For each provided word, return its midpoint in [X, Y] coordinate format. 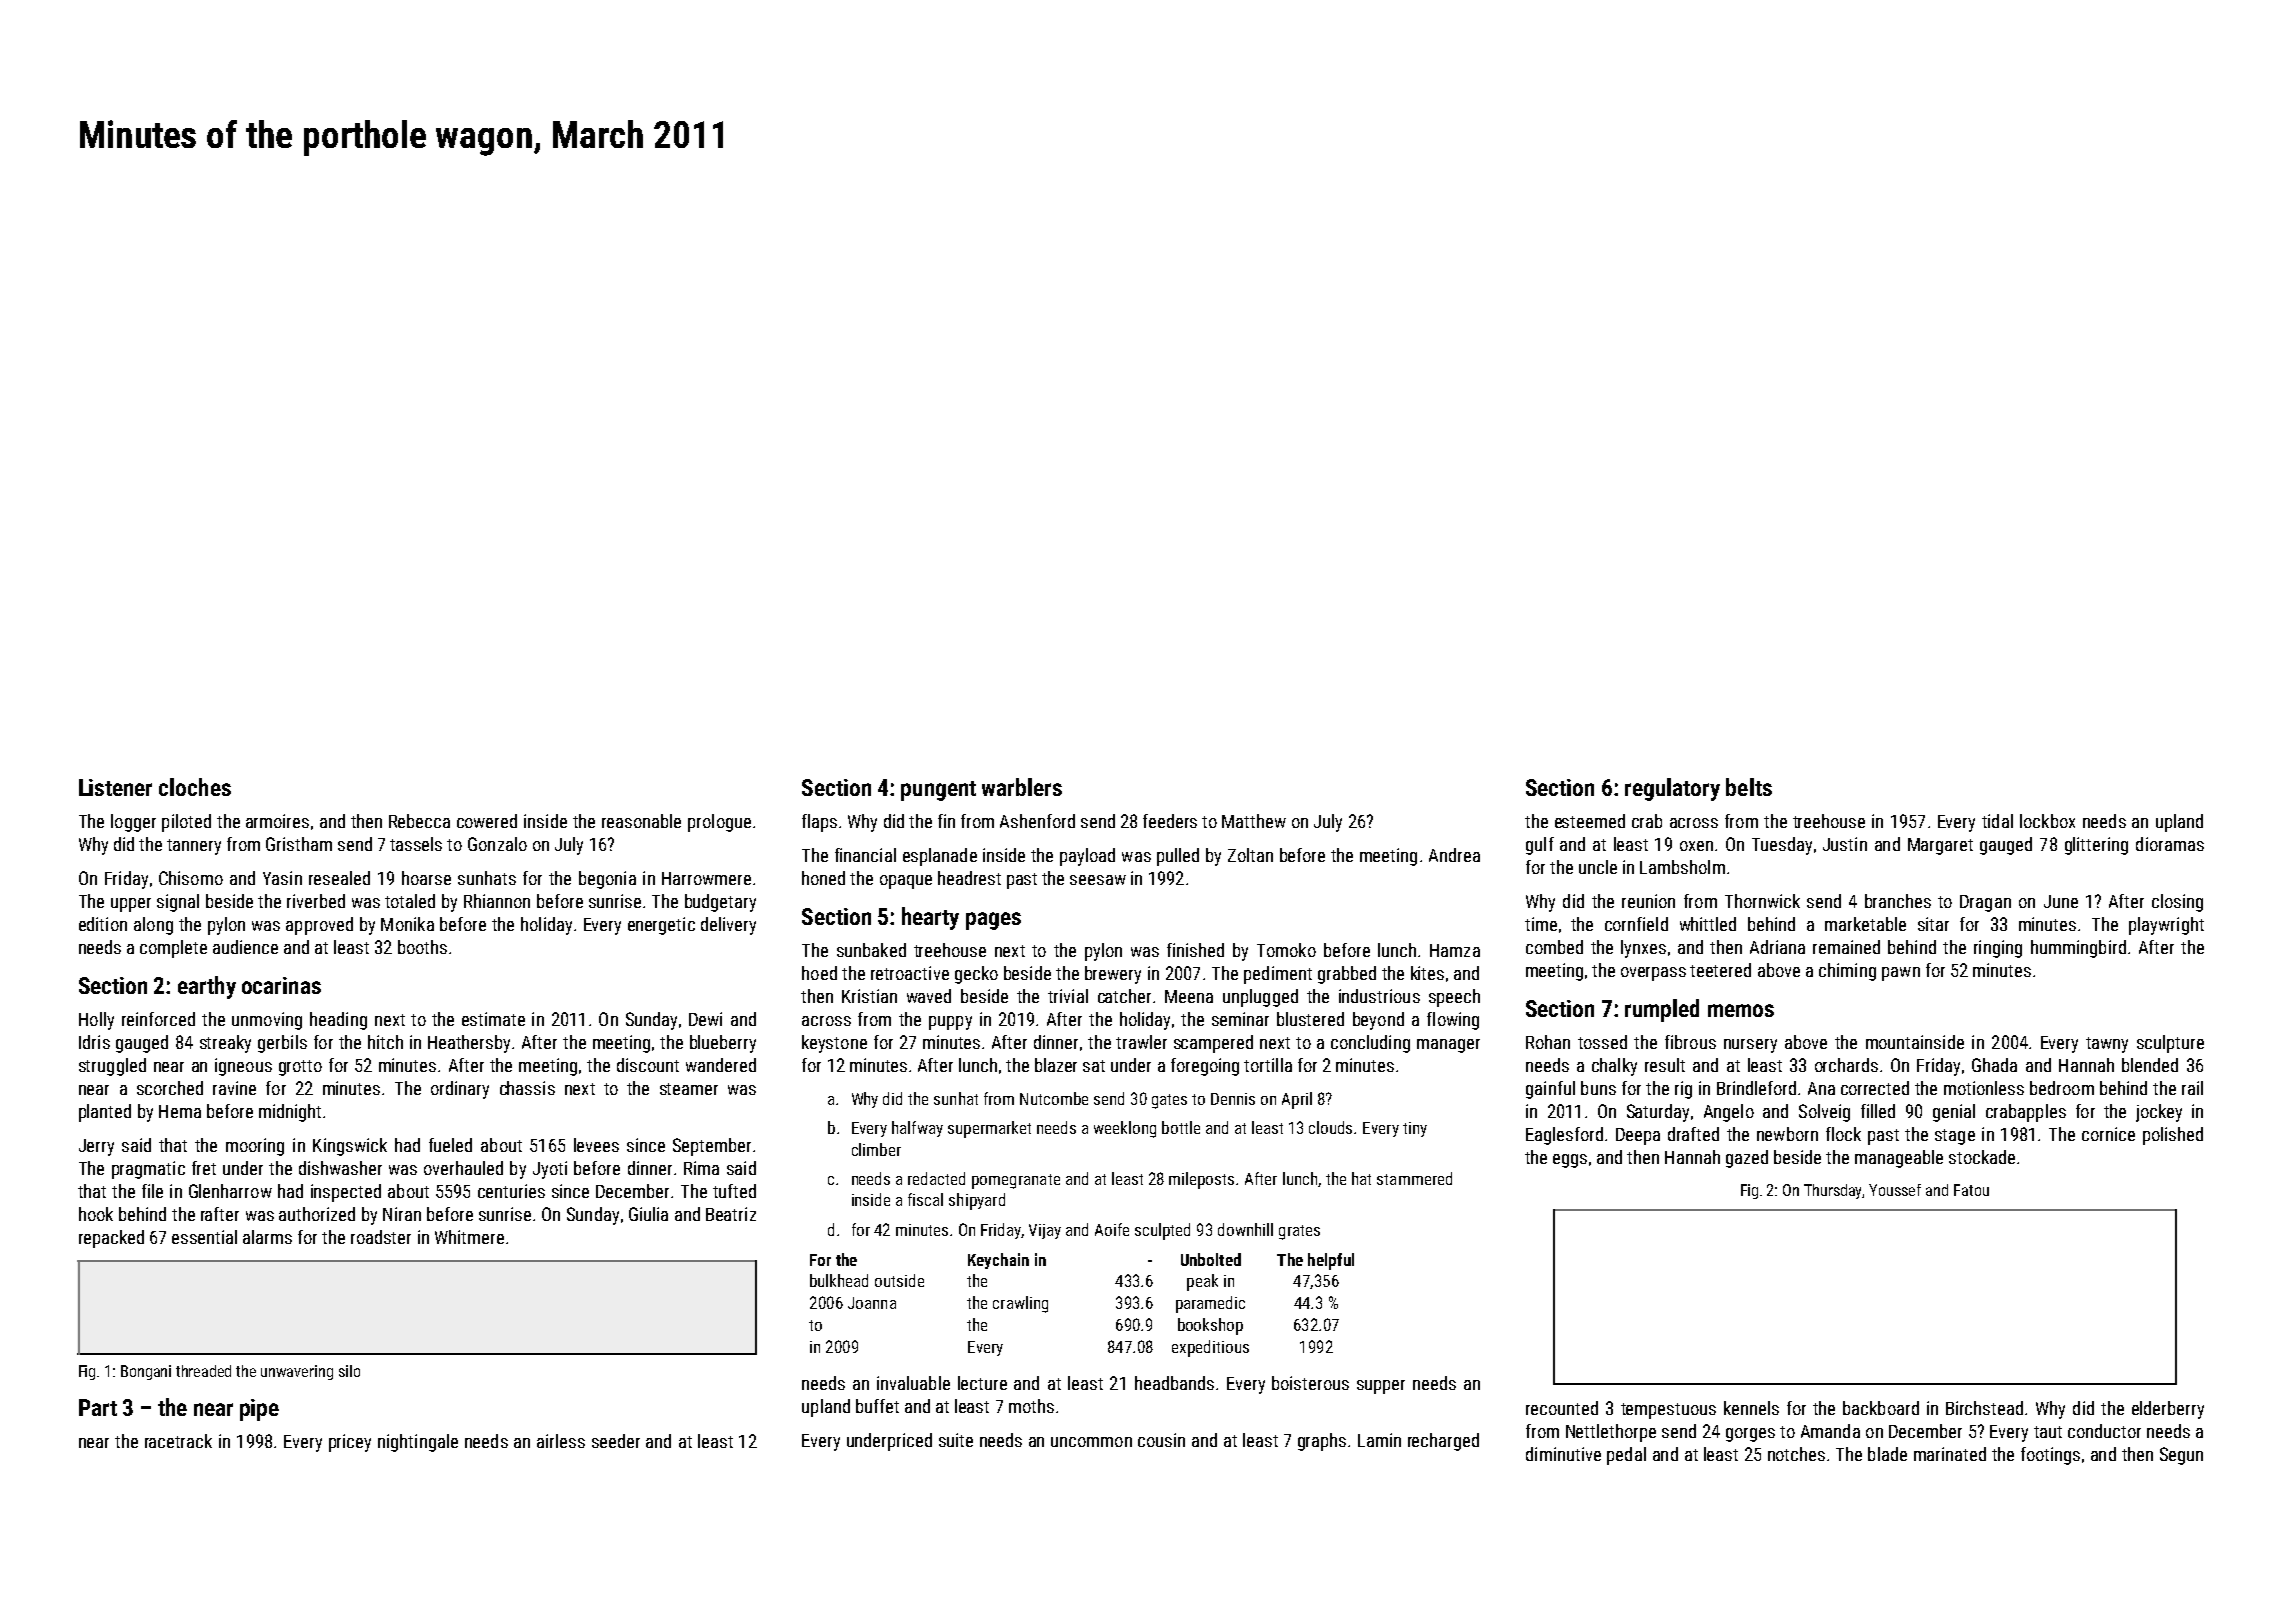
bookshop [1210, 1326]
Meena [1189, 996]
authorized [317, 1214]
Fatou [1971, 1190]
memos [1741, 1010]
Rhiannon [497, 901]
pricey [350, 1443]
